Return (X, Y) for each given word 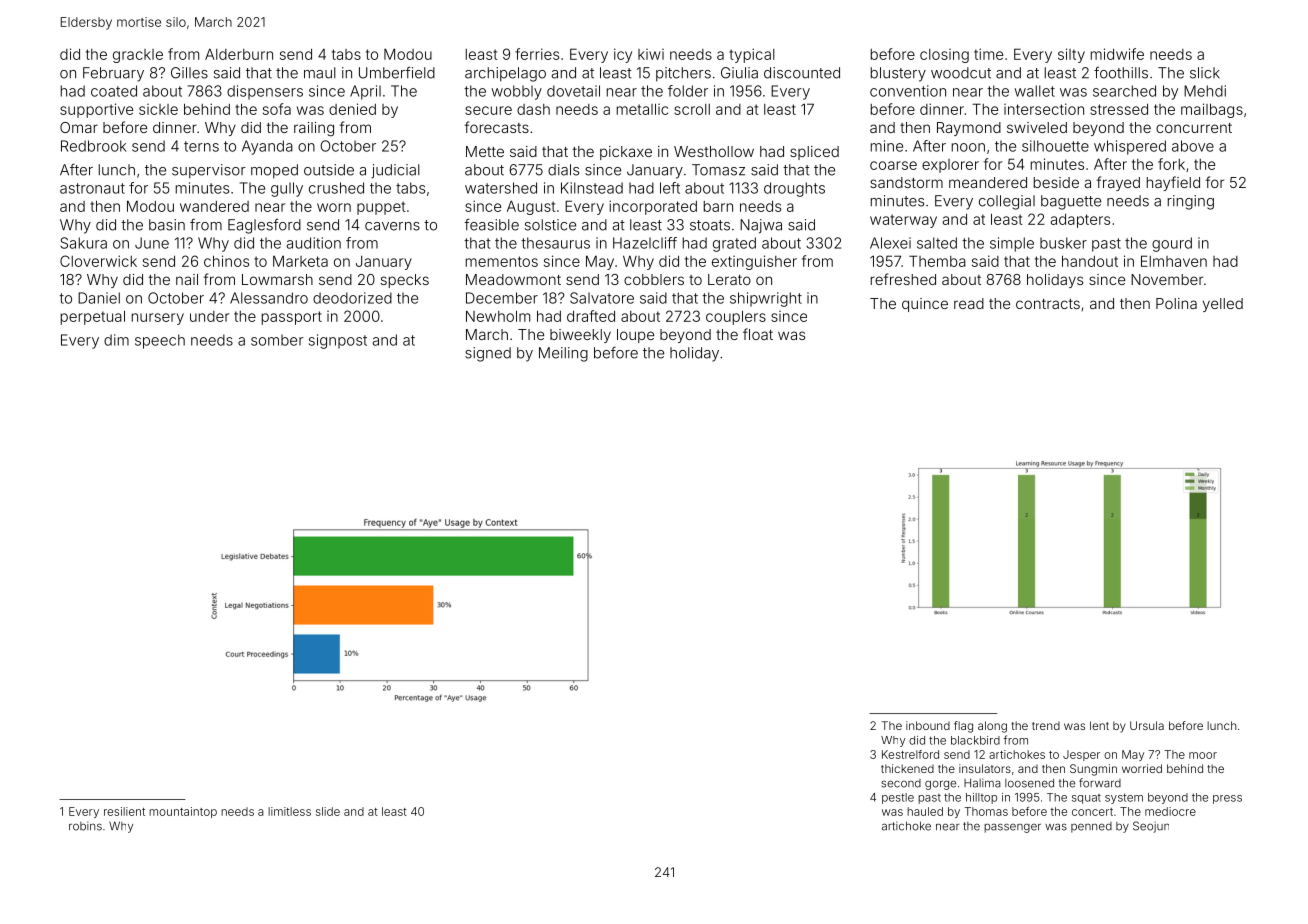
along (992, 727)
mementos (502, 261)
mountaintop (183, 812)
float (758, 334)
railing (314, 129)
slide (328, 811)
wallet (1035, 91)
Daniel (99, 298)
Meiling (563, 354)
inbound (928, 725)
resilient (124, 811)
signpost (338, 341)
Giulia (739, 73)
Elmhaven (1174, 261)
